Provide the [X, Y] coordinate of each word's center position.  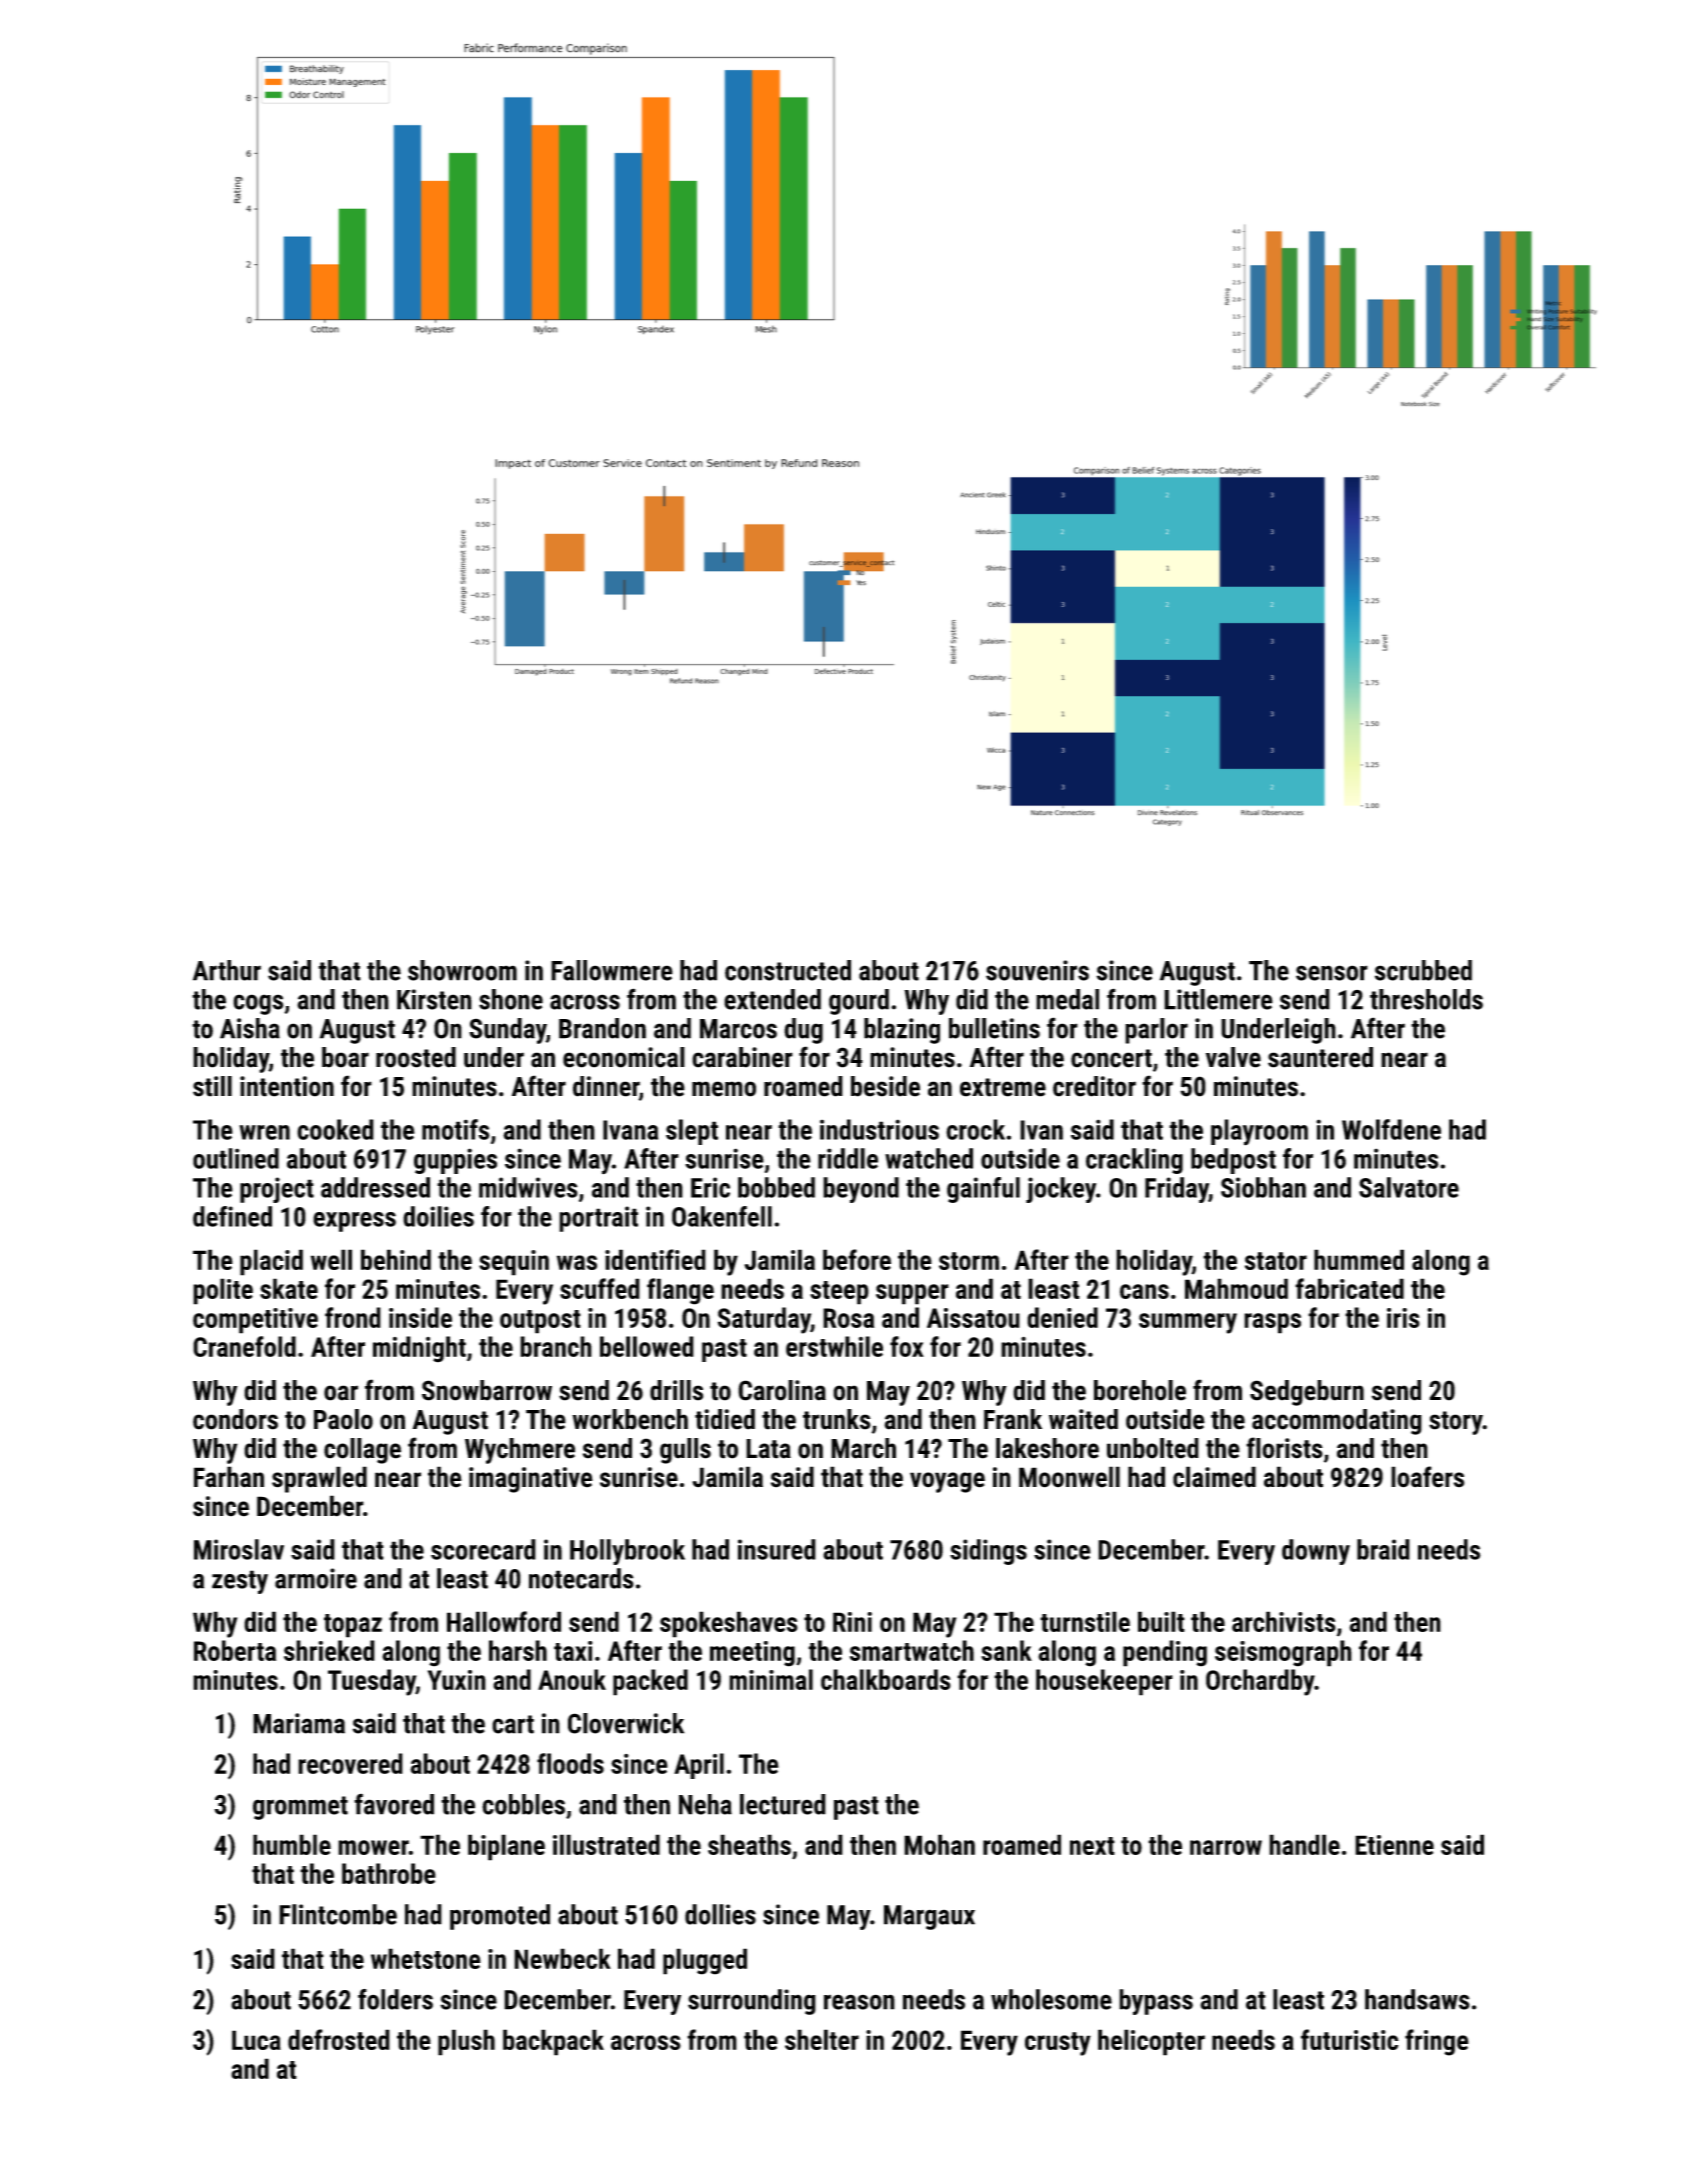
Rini [852, 1622]
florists [1284, 1448]
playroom [1259, 1132]
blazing [902, 1031]
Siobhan [1263, 1187]
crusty [1058, 2044]
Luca [256, 2040]
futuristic [1349, 2039]
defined [232, 1216]
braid [1383, 1549]
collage [362, 1451]
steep [839, 1293]
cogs [258, 1004]
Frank [1013, 1419]
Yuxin [457, 1680]
